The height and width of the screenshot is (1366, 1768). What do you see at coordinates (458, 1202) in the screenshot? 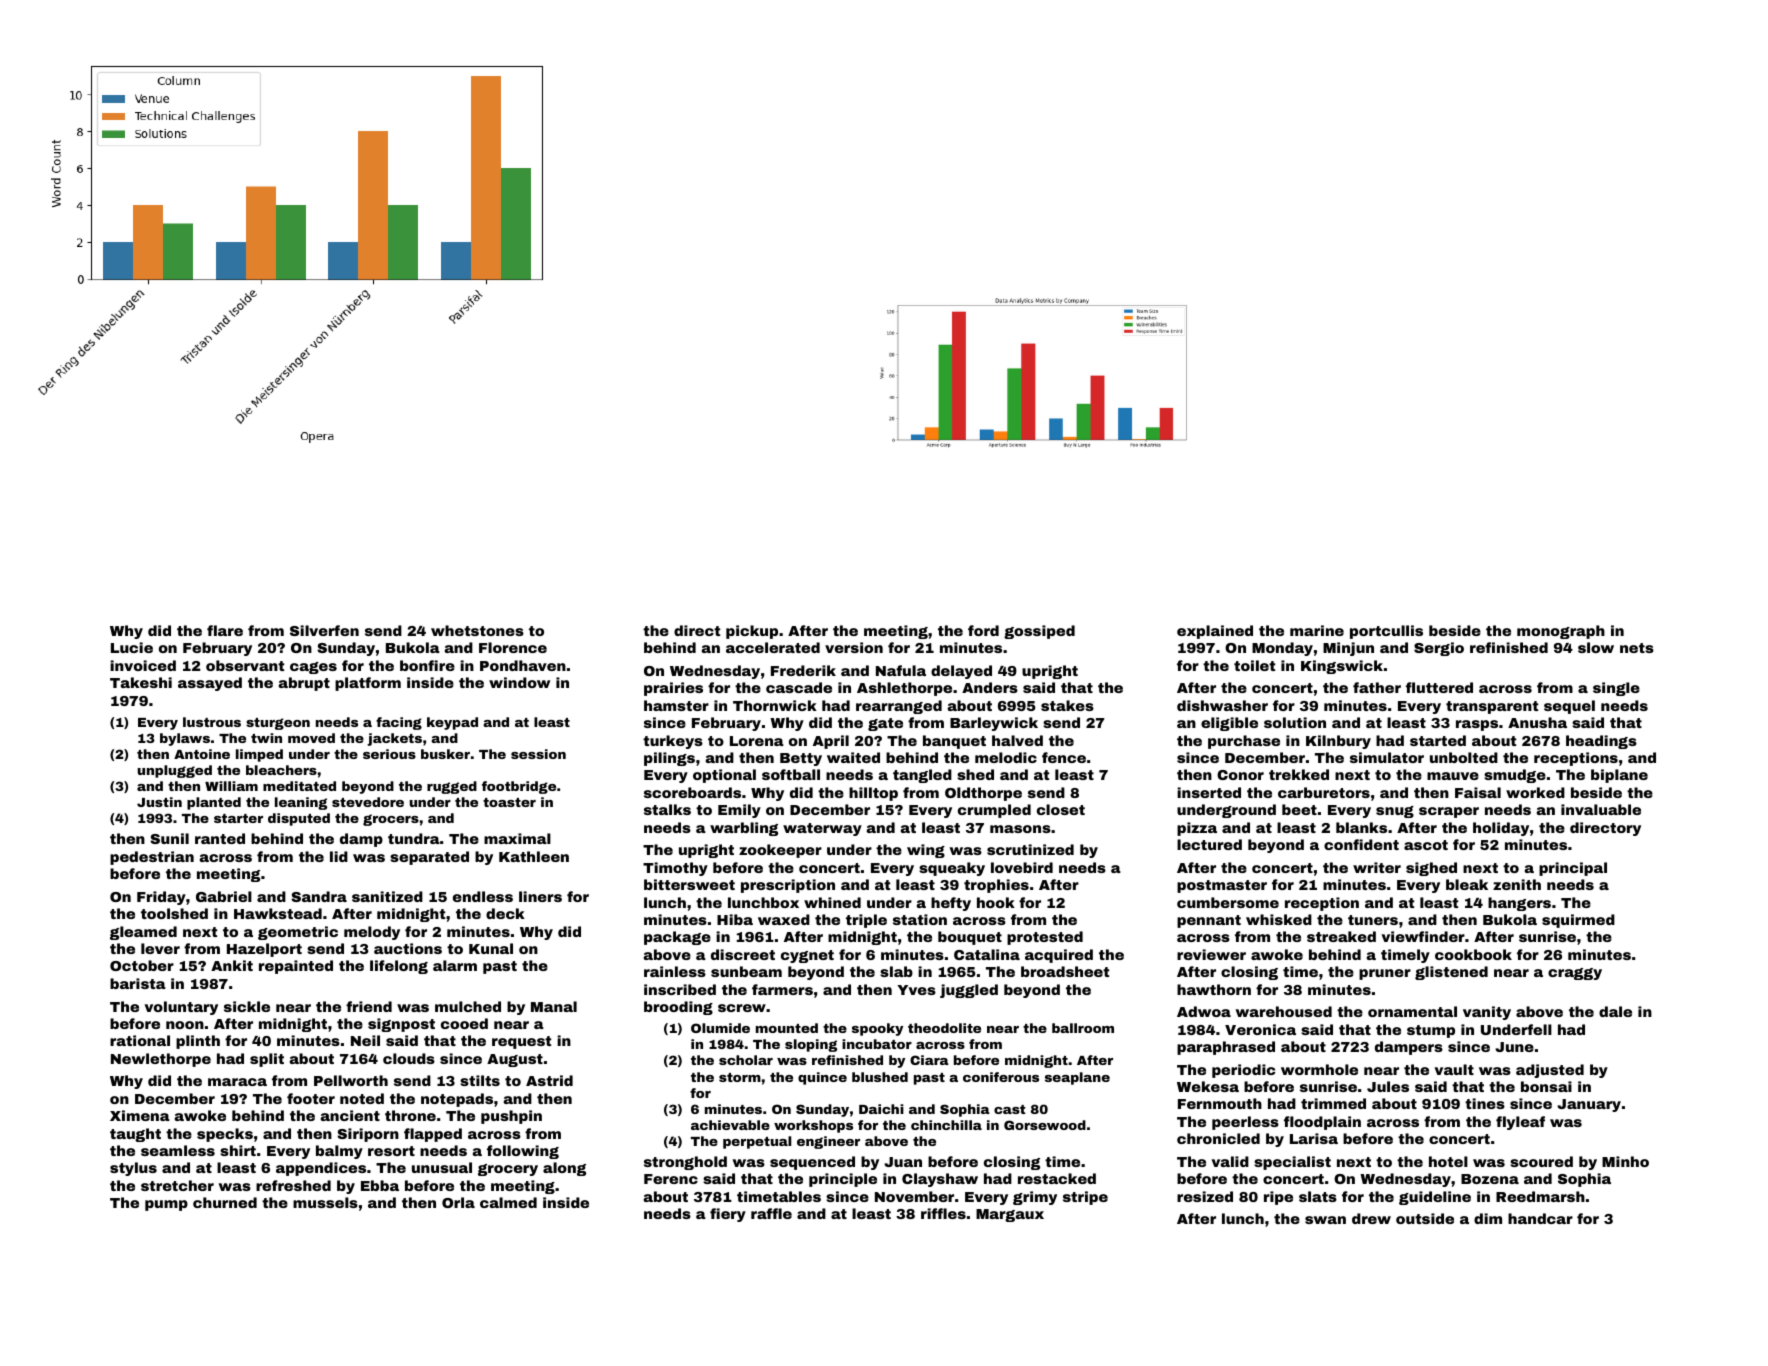
I see `Orla` at bounding box center [458, 1202].
